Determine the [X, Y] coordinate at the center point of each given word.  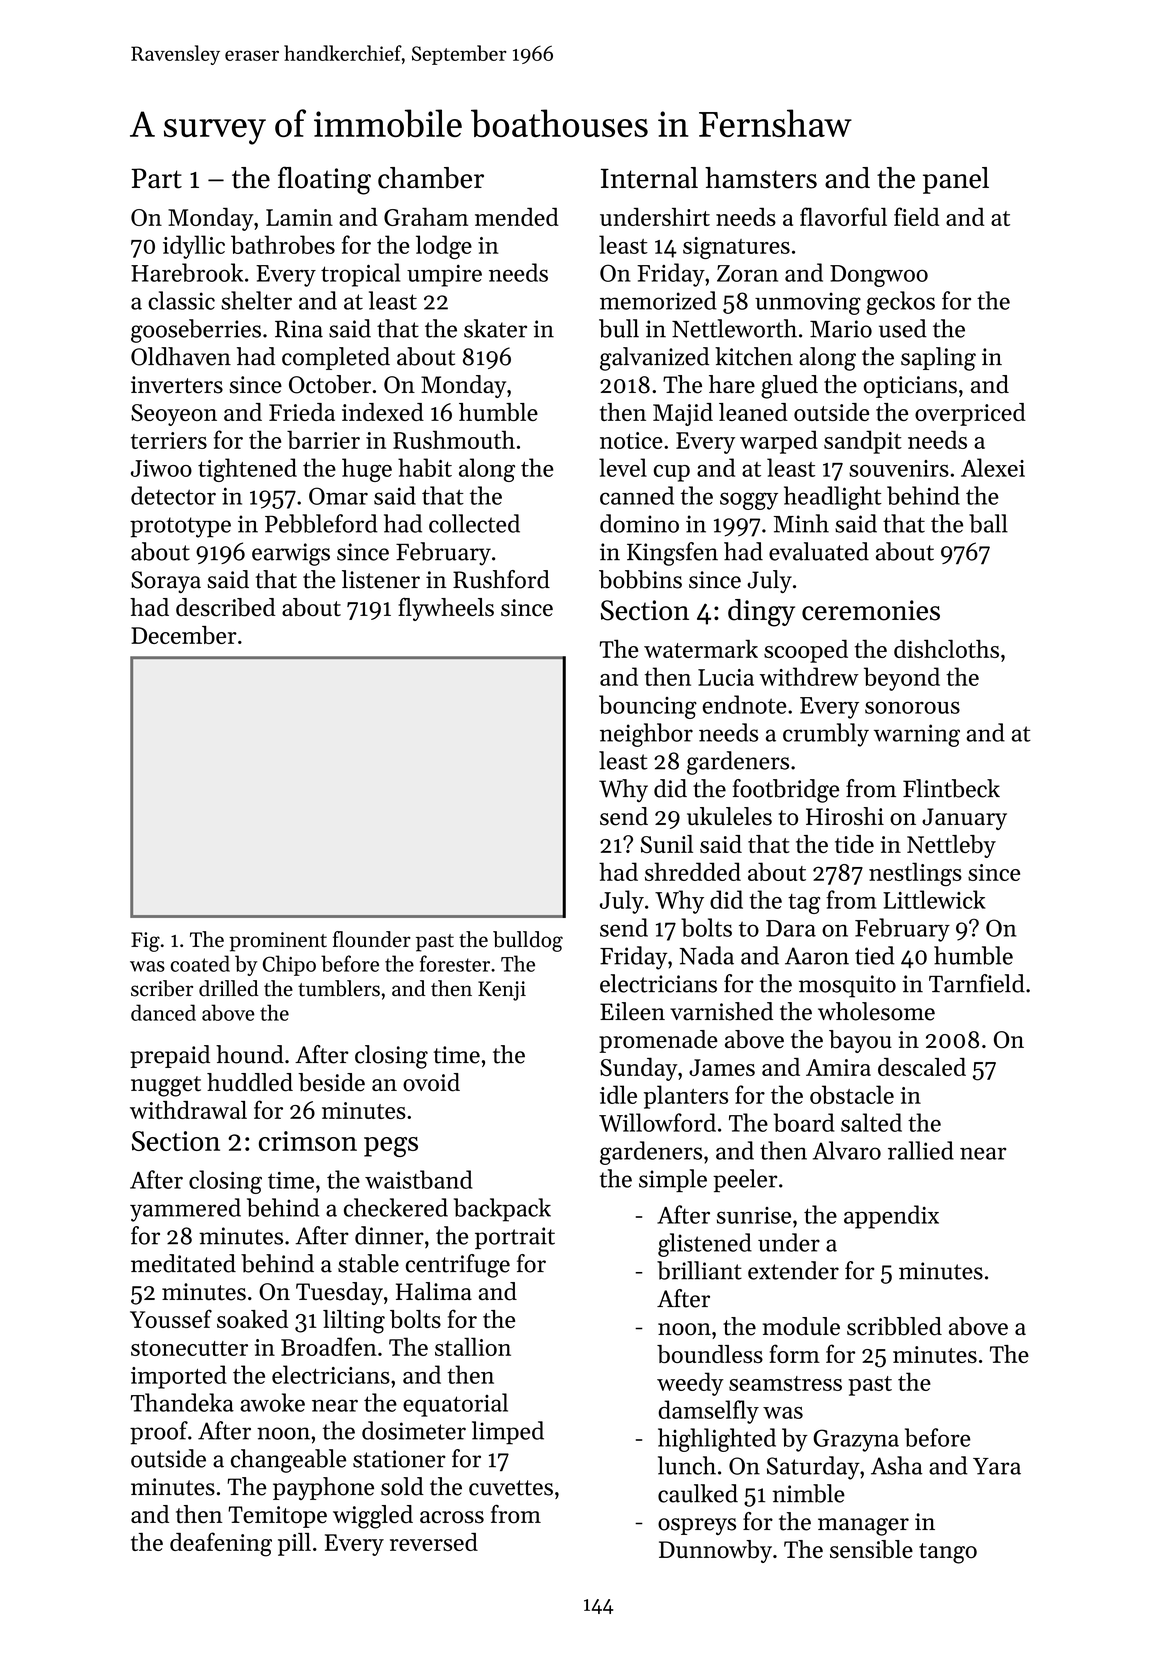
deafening [221, 1544]
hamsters [761, 178]
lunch [687, 1465]
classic [181, 300]
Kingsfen [672, 554]
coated [200, 963]
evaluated [819, 551]
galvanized [654, 359]
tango [948, 1553]
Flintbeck [951, 788]
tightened [247, 470]
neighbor [646, 735]
